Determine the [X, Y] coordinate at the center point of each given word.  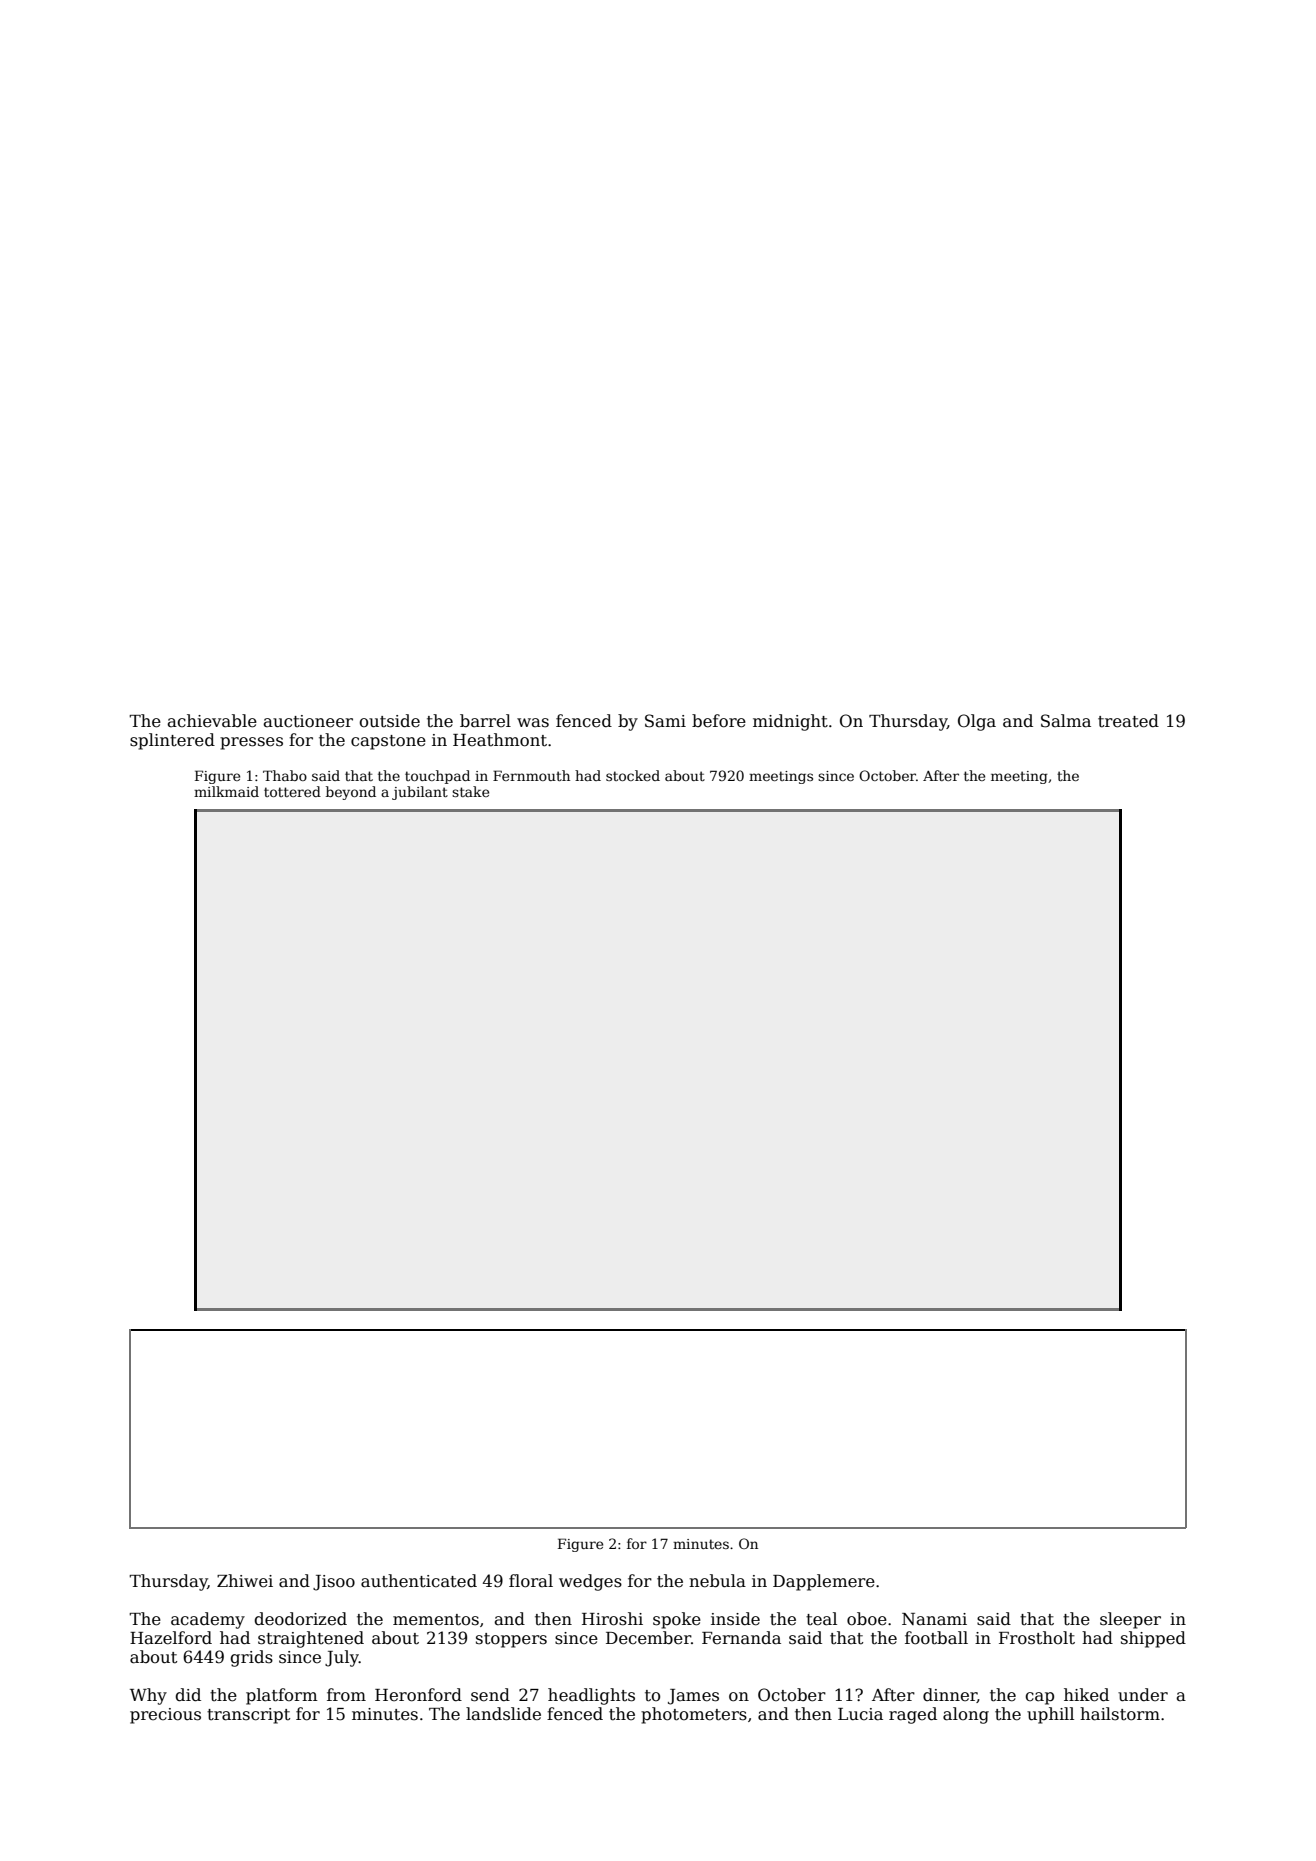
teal [821, 1619]
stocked [633, 775]
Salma [1066, 721]
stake [470, 791]
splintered [172, 741]
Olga [977, 722]
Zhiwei [245, 1581]
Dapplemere [824, 1582]
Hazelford [171, 1638]
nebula [717, 1581]
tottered [292, 791]
